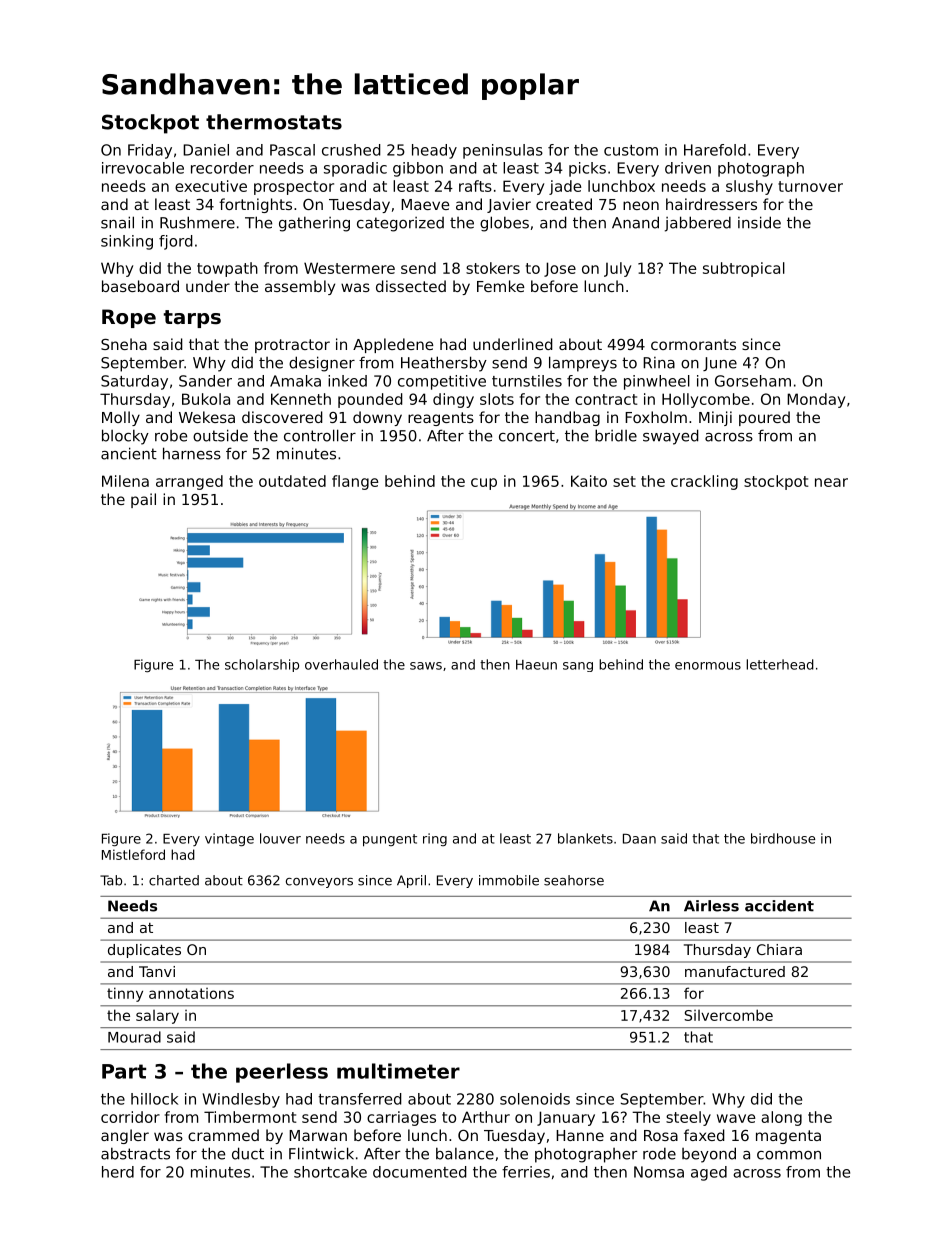 Image resolution: width=952 pixels, height=1233 pixels. I want to click on documented, so click(420, 1172).
